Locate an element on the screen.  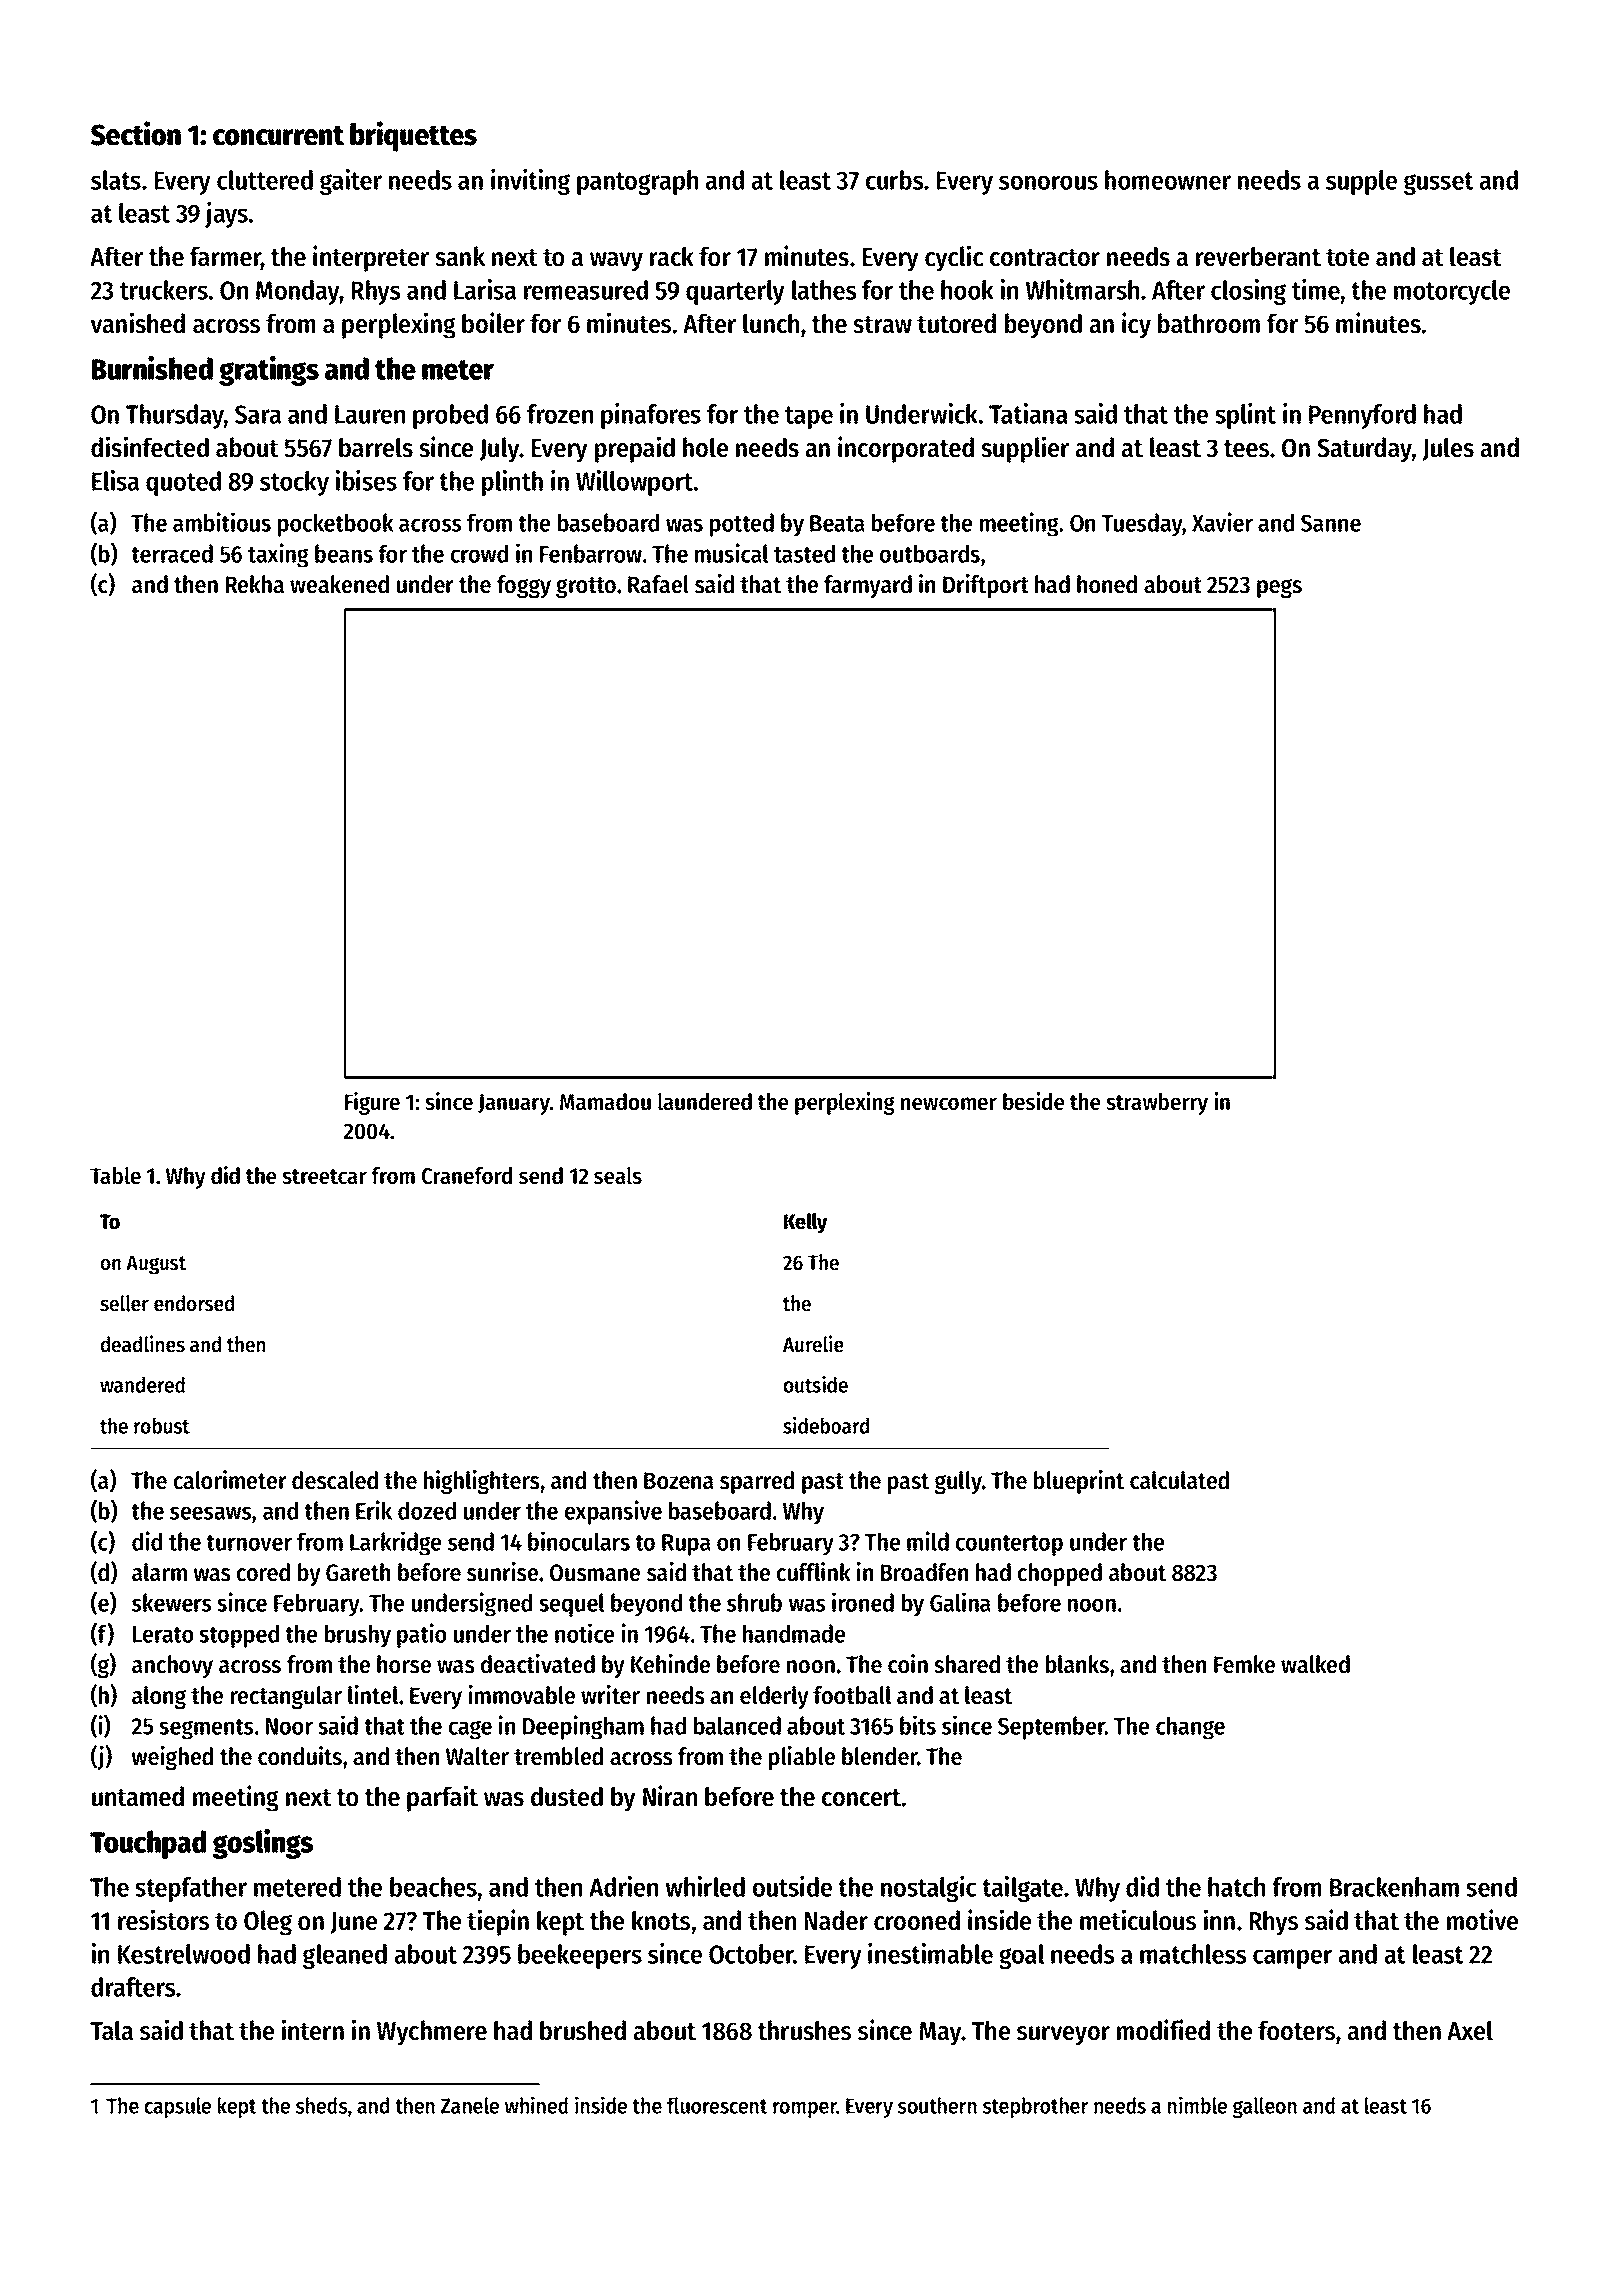
calculated is located at coordinates (1179, 1480).
